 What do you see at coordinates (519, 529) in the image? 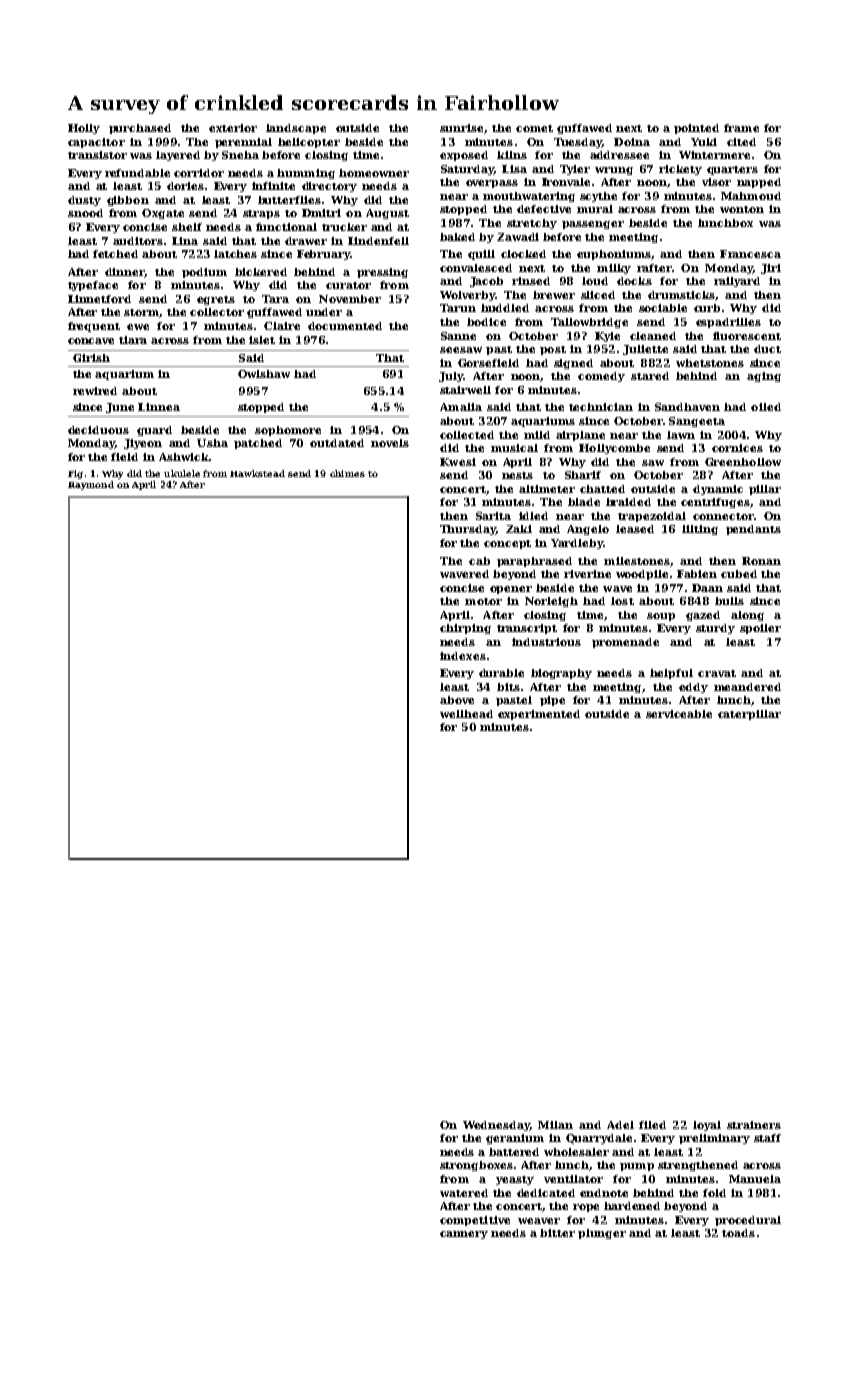
I see `Zaki` at bounding box center [519, 529].
